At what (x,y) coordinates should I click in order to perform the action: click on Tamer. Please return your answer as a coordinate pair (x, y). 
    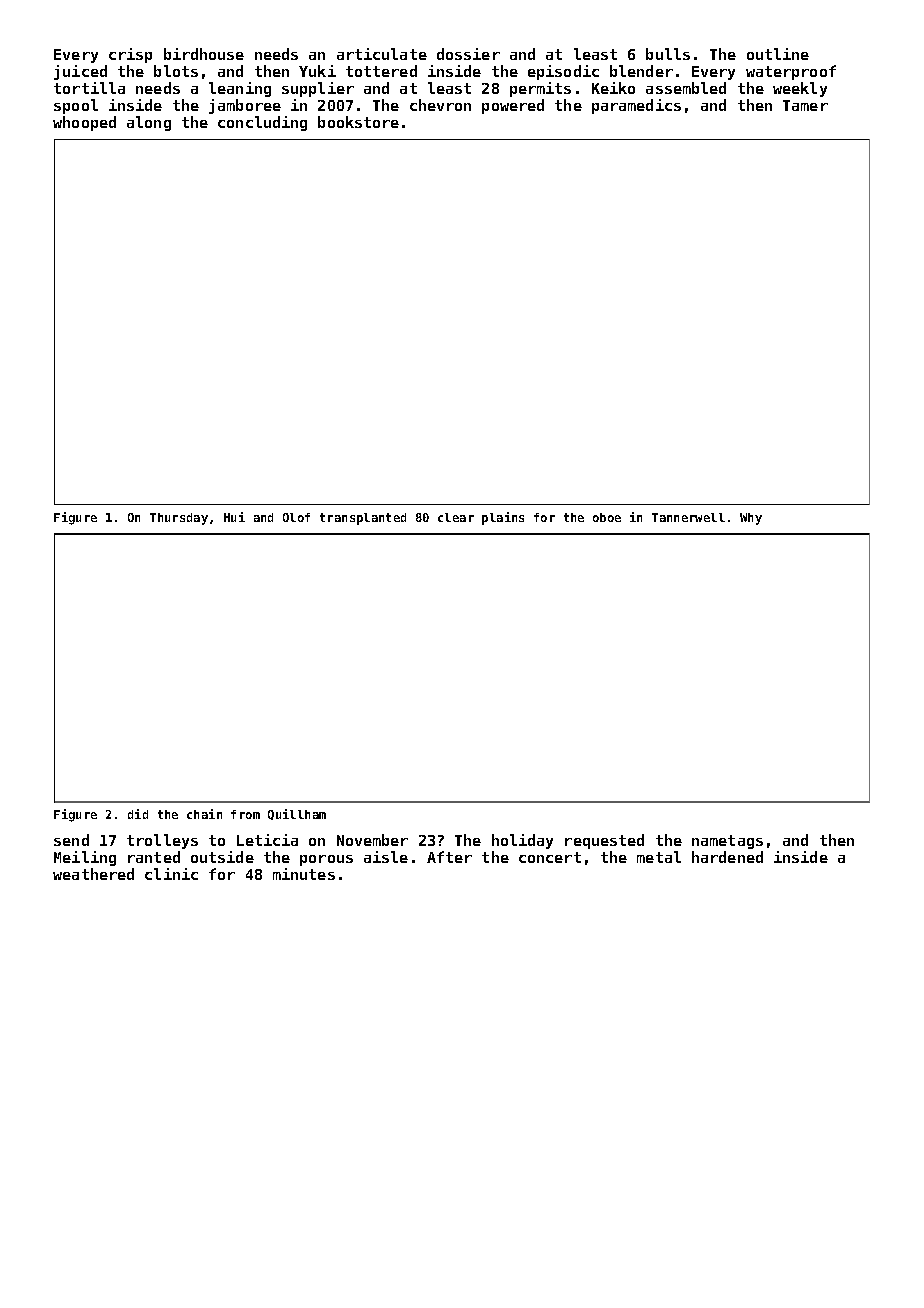
    Looking at the image, I should click on (805, 105).
